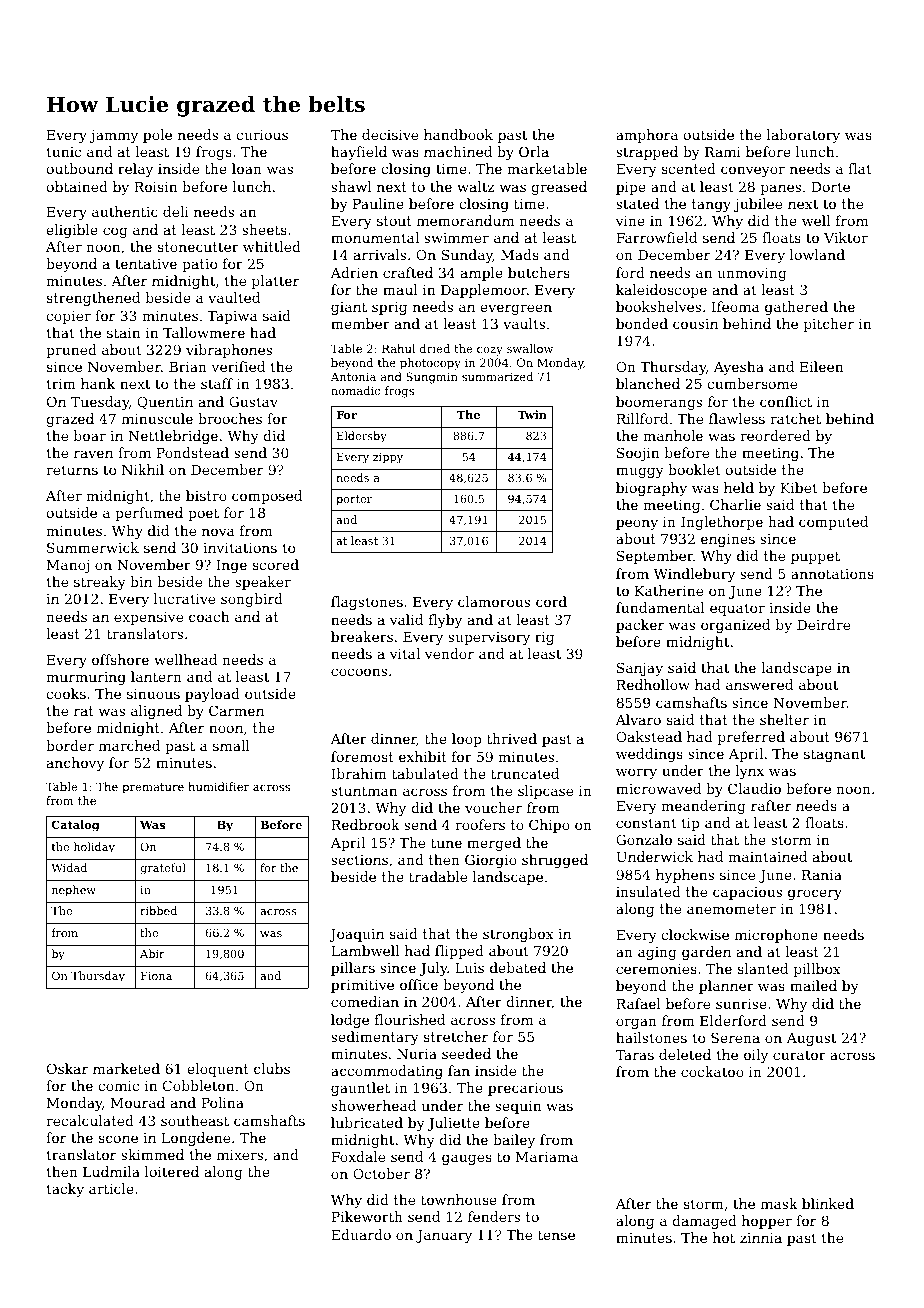 The height and width of the page is (1308, 924). What do you see at coordinates (659, 403) in the page?
I see `boomerangs` at bounding box center [659, 403].
